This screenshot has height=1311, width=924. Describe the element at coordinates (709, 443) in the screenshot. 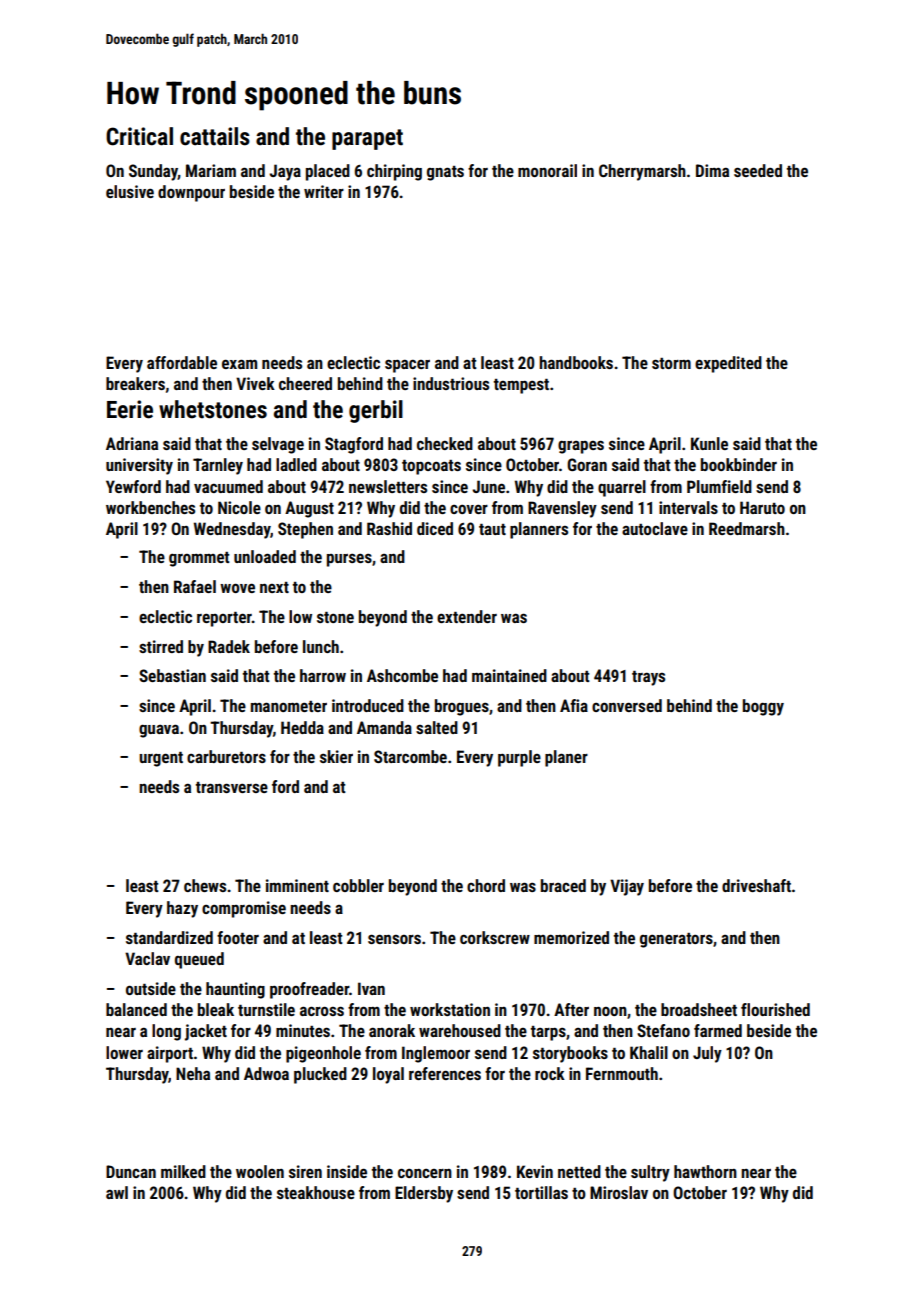

I see `Kunle` at that location.
